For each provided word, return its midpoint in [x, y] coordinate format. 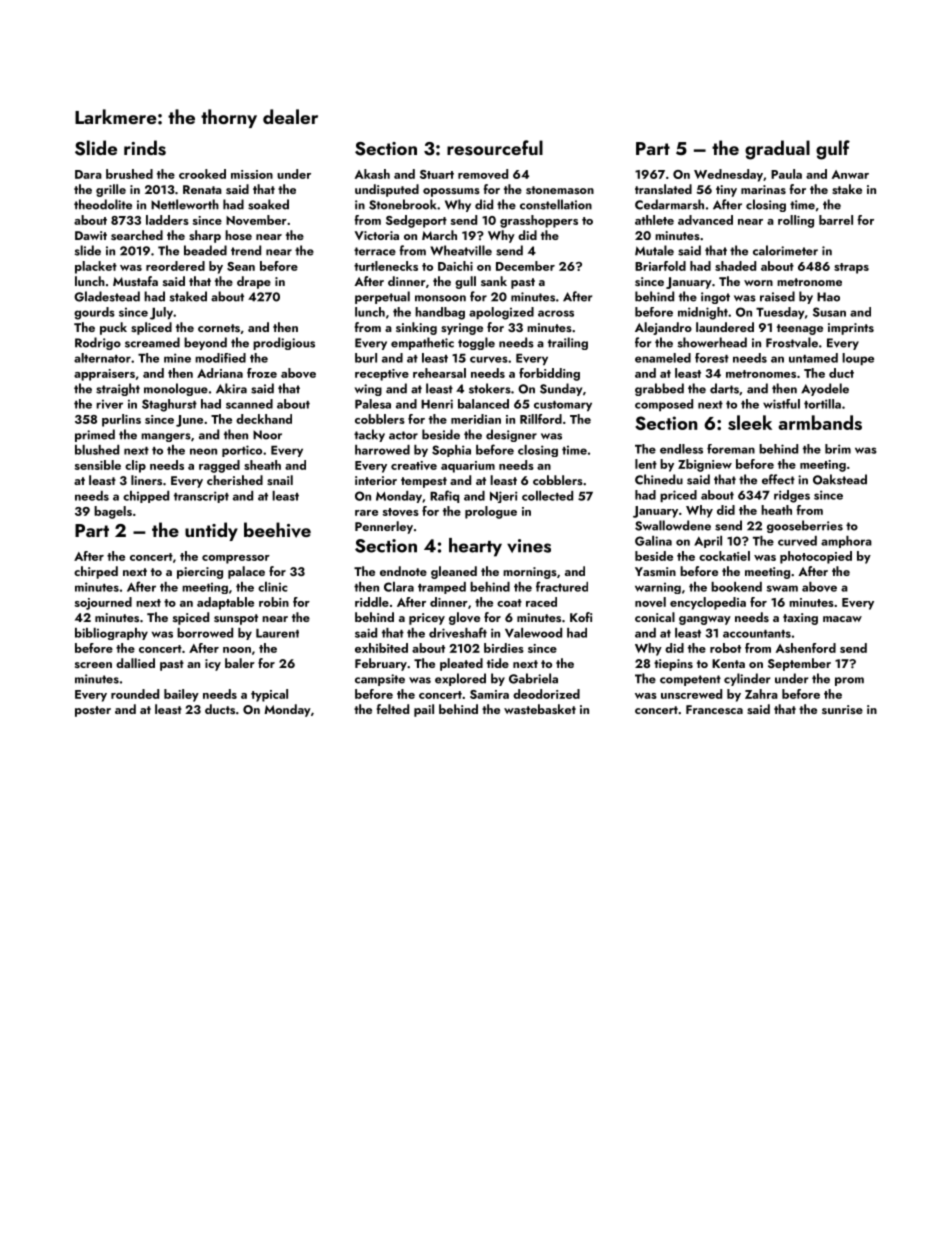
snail [280, 480]
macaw [842, 619]
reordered [175, 266]
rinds [145, 148]
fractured [562, 586]
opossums [451, 192]
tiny [726, 191]
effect [778, 479]
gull [465, 282]
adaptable [225, 603]
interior [376, 480]
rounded [135, 694]
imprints [851, 329]
